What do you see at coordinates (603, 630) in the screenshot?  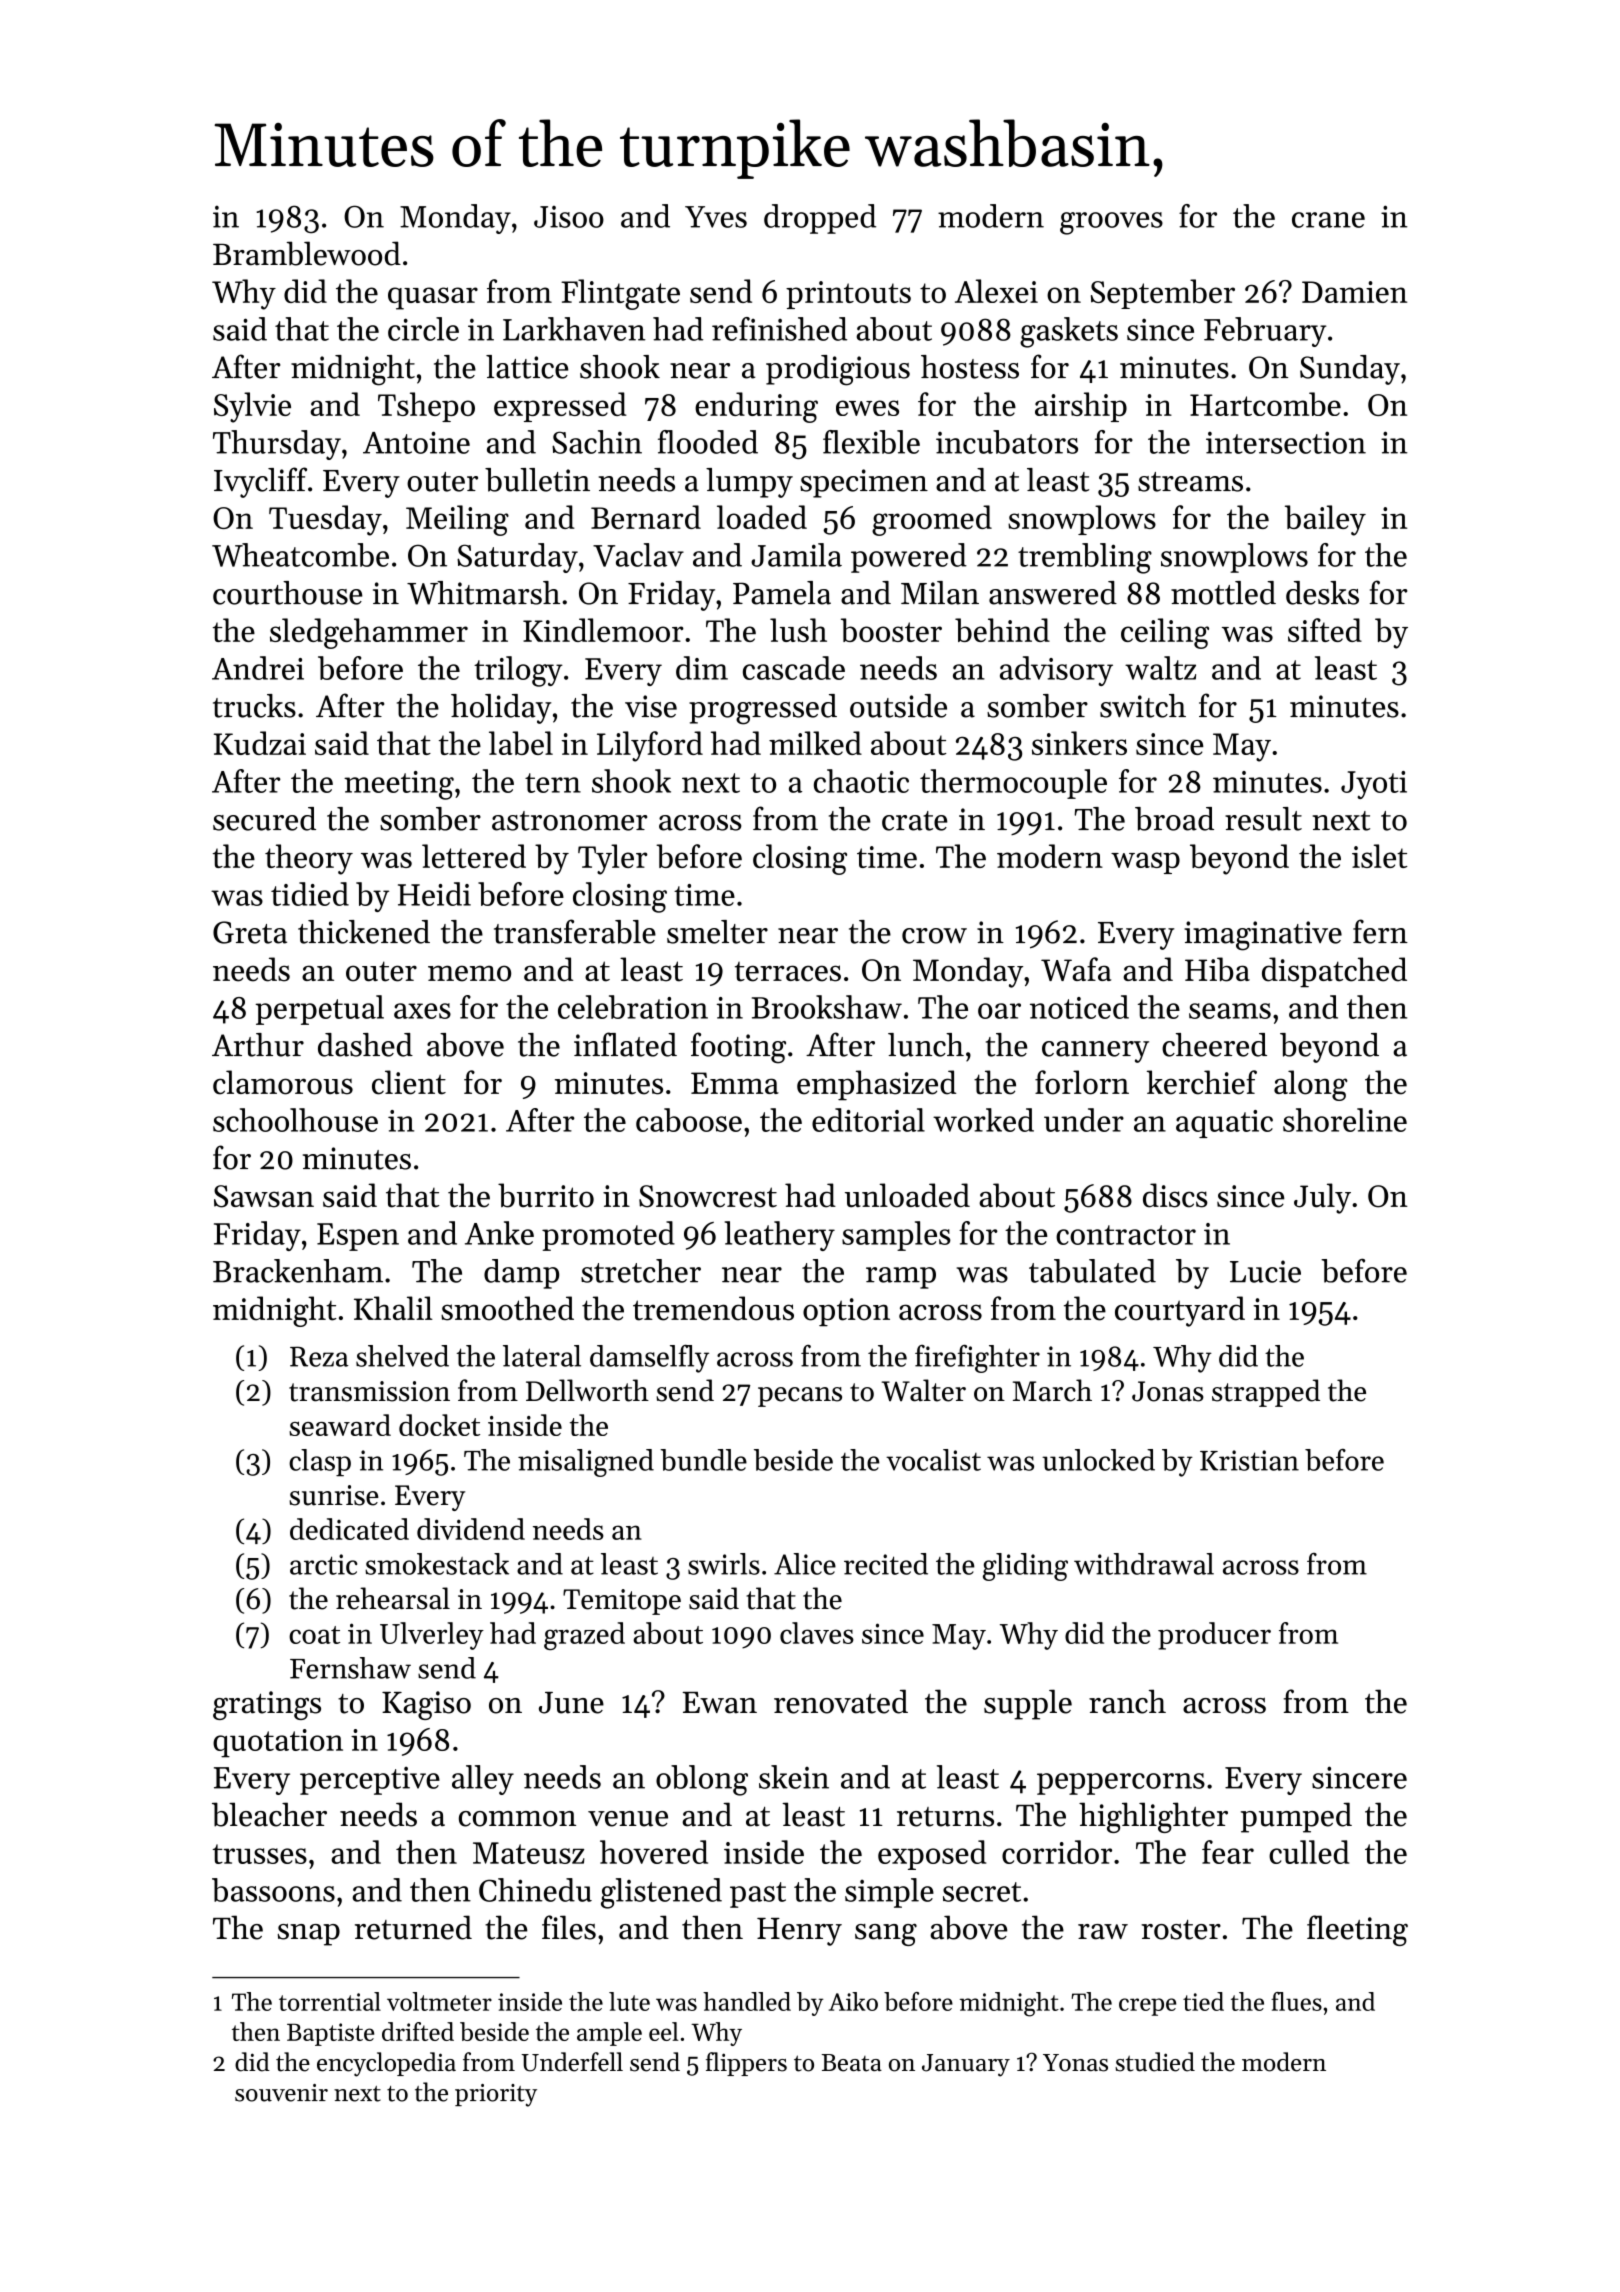 I see `Kindlemoor` at bounding box center [603, 630].
